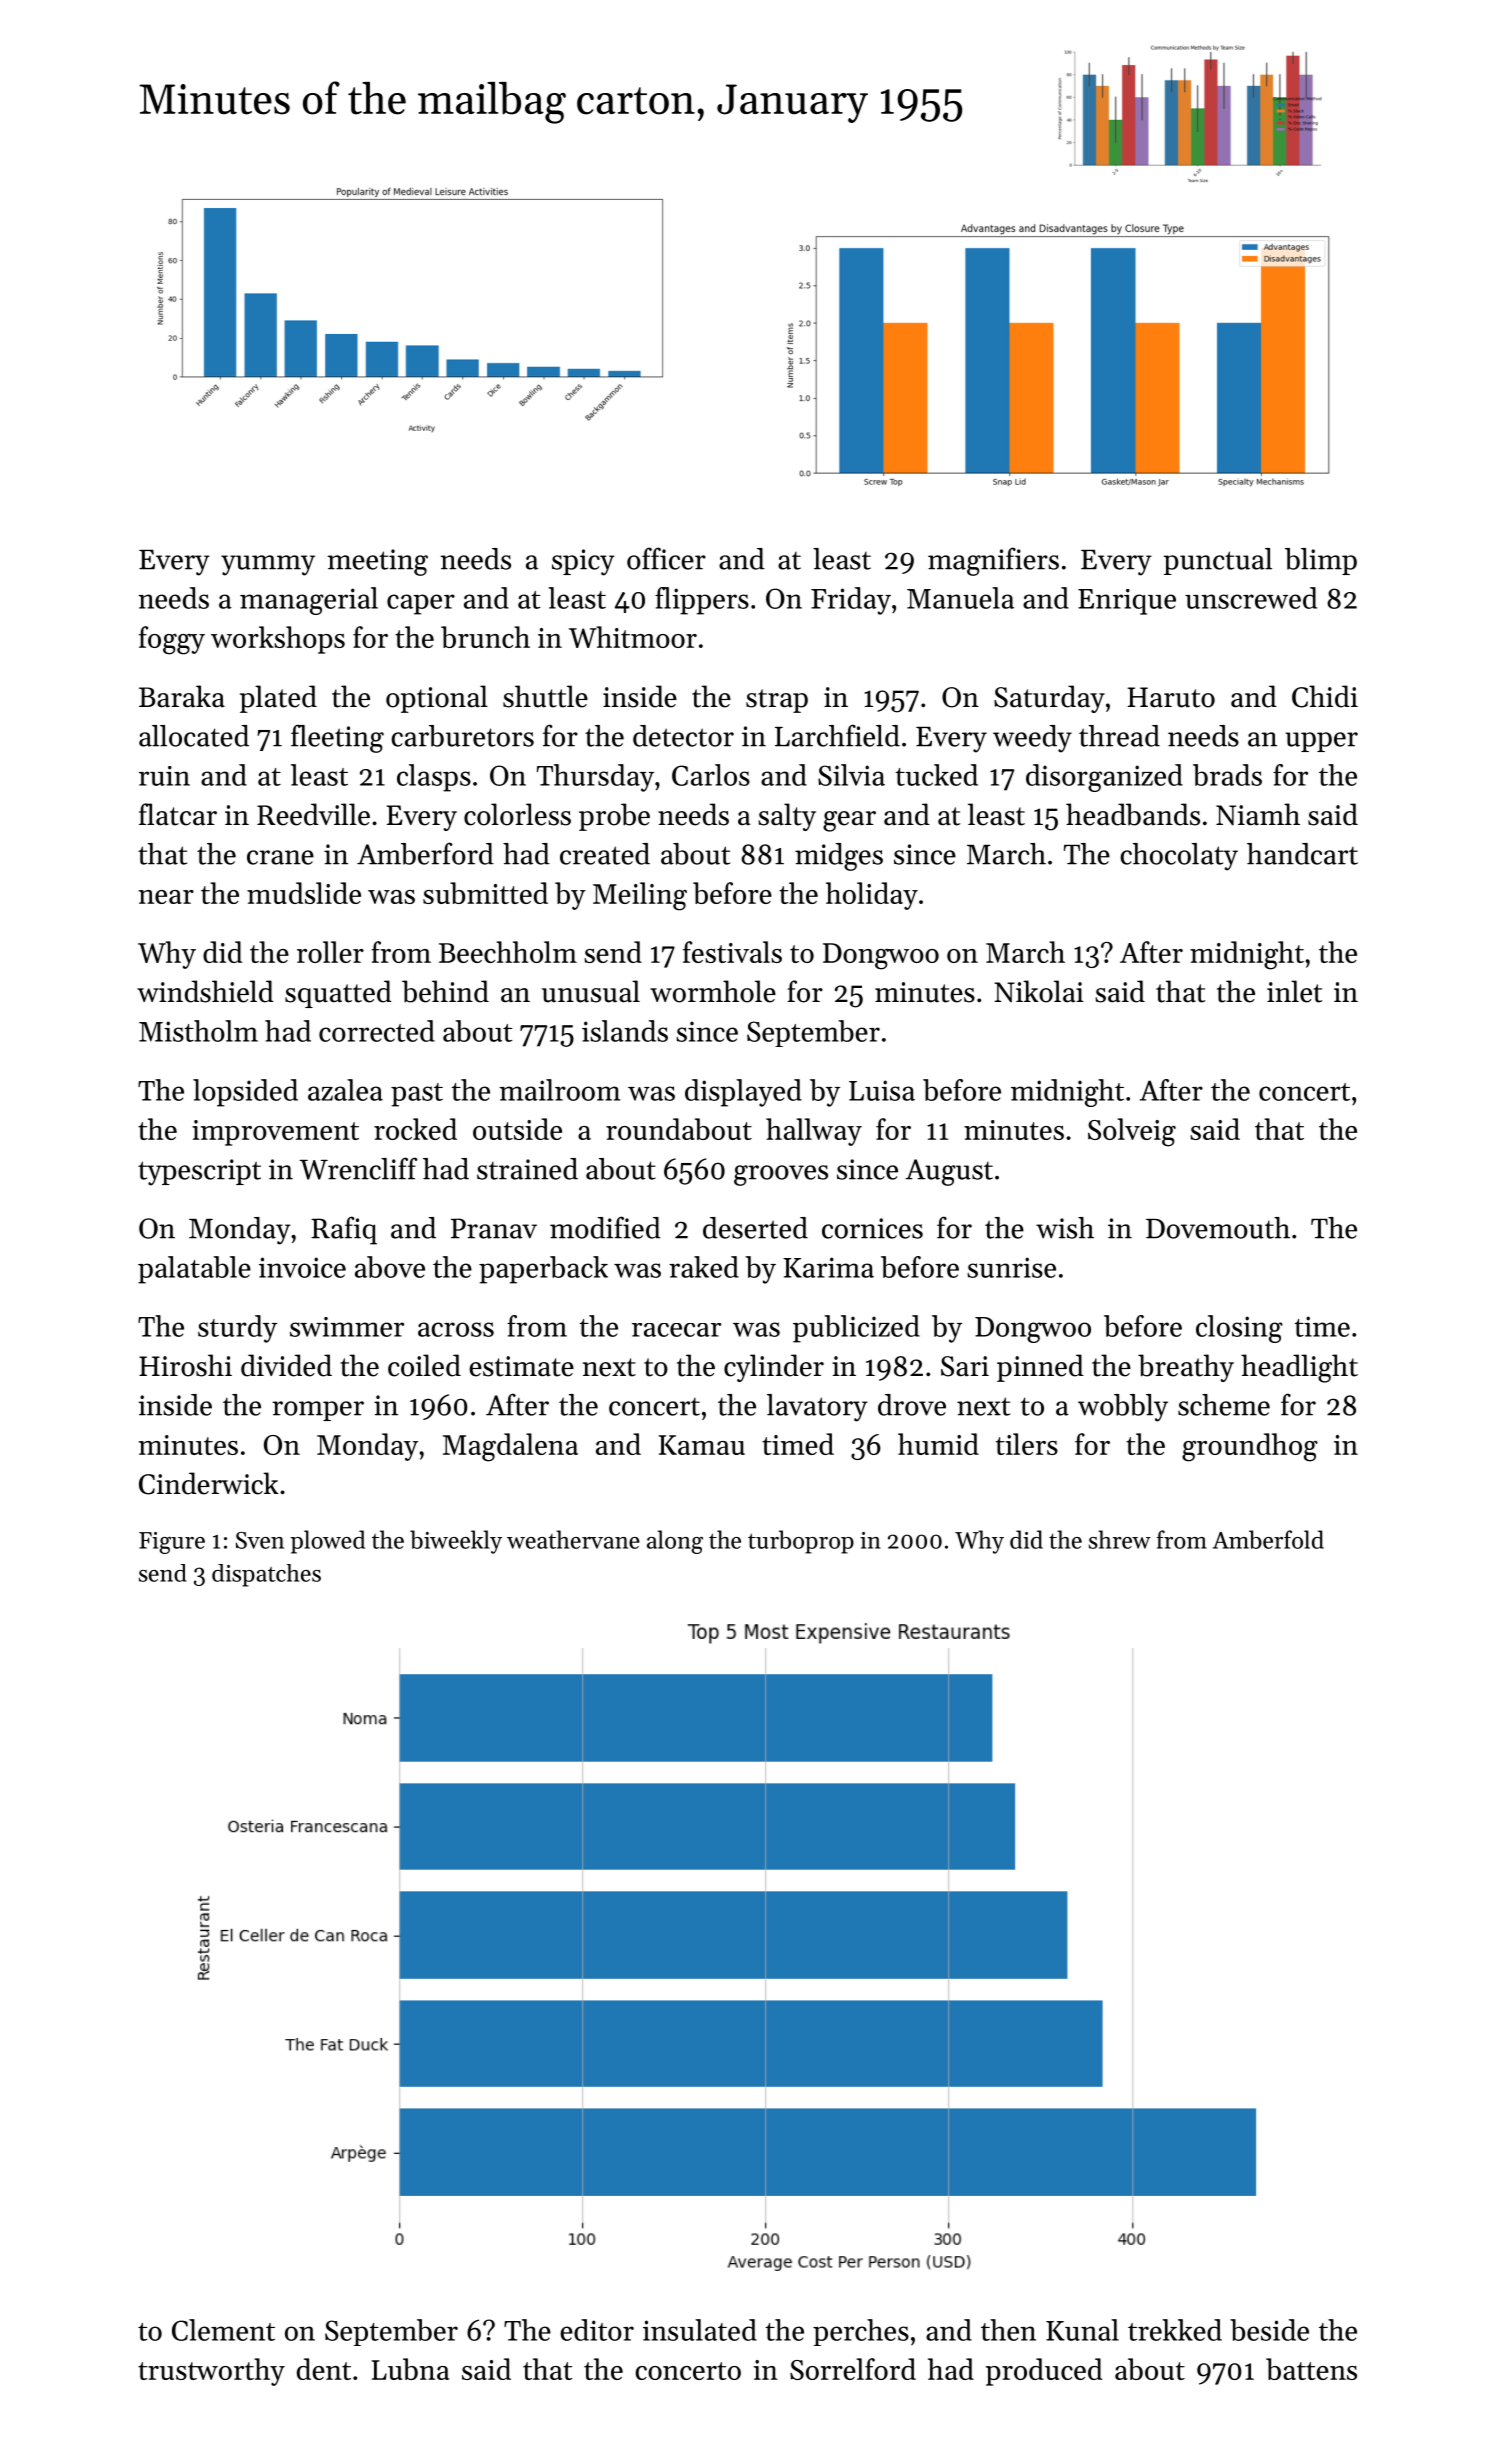 This screenshot has width=1496, height=2464. Describe the element at coordinates (777, 701) in the screenshot. I see `strap` at that location.
